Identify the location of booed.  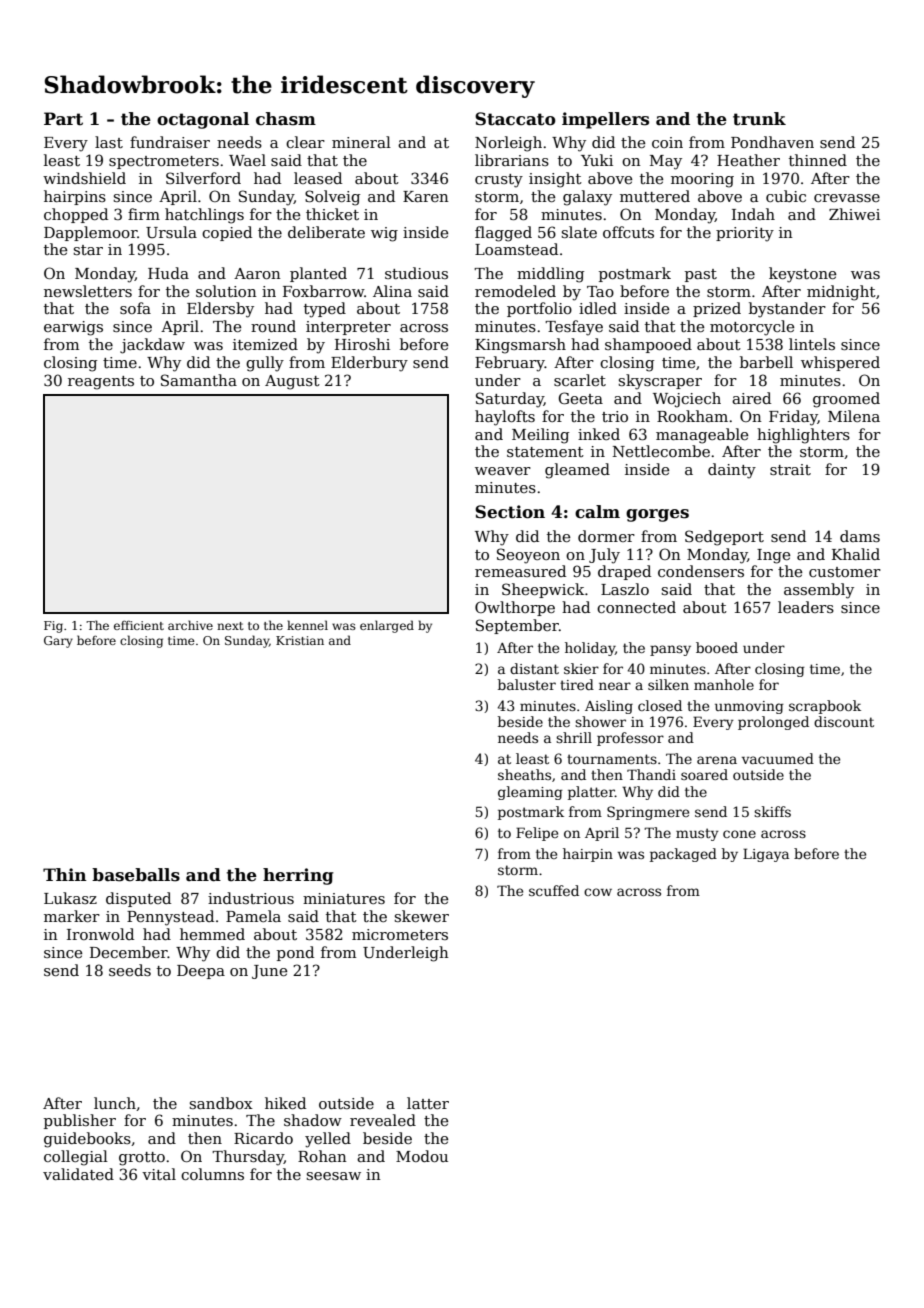
(717, 647).
